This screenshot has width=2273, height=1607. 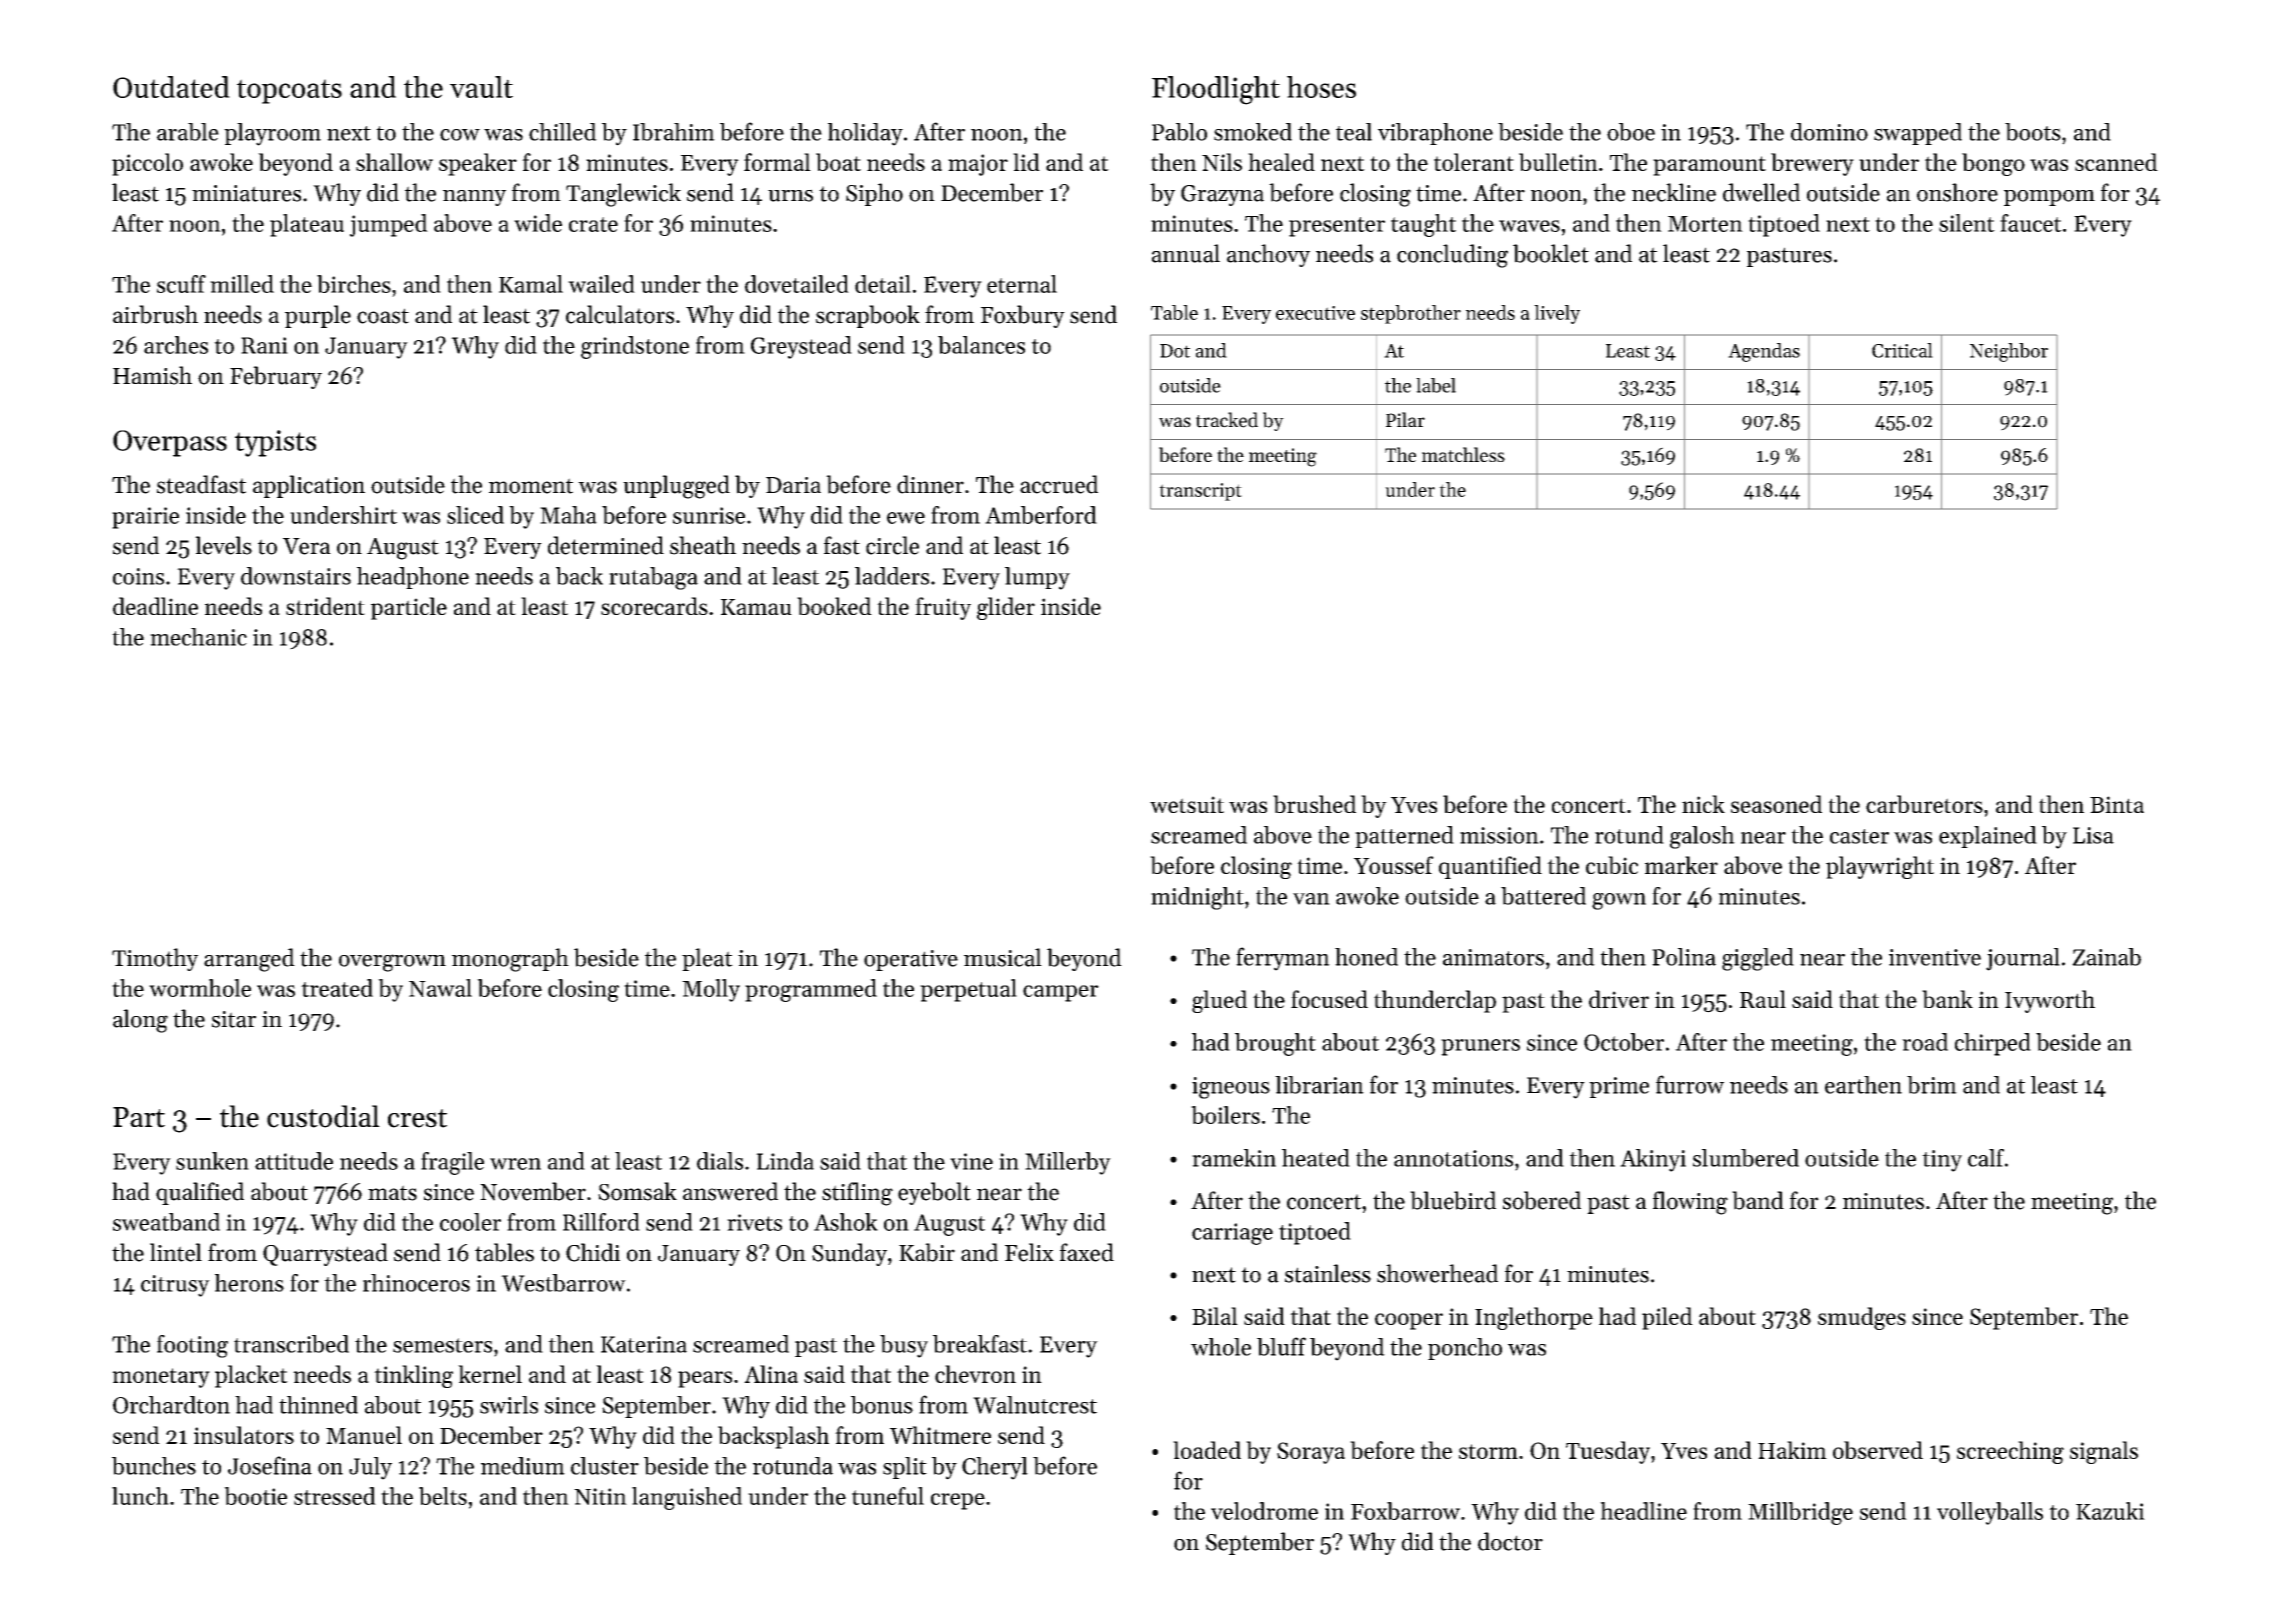 I want to click on vault, so click(x=481, y=87).
